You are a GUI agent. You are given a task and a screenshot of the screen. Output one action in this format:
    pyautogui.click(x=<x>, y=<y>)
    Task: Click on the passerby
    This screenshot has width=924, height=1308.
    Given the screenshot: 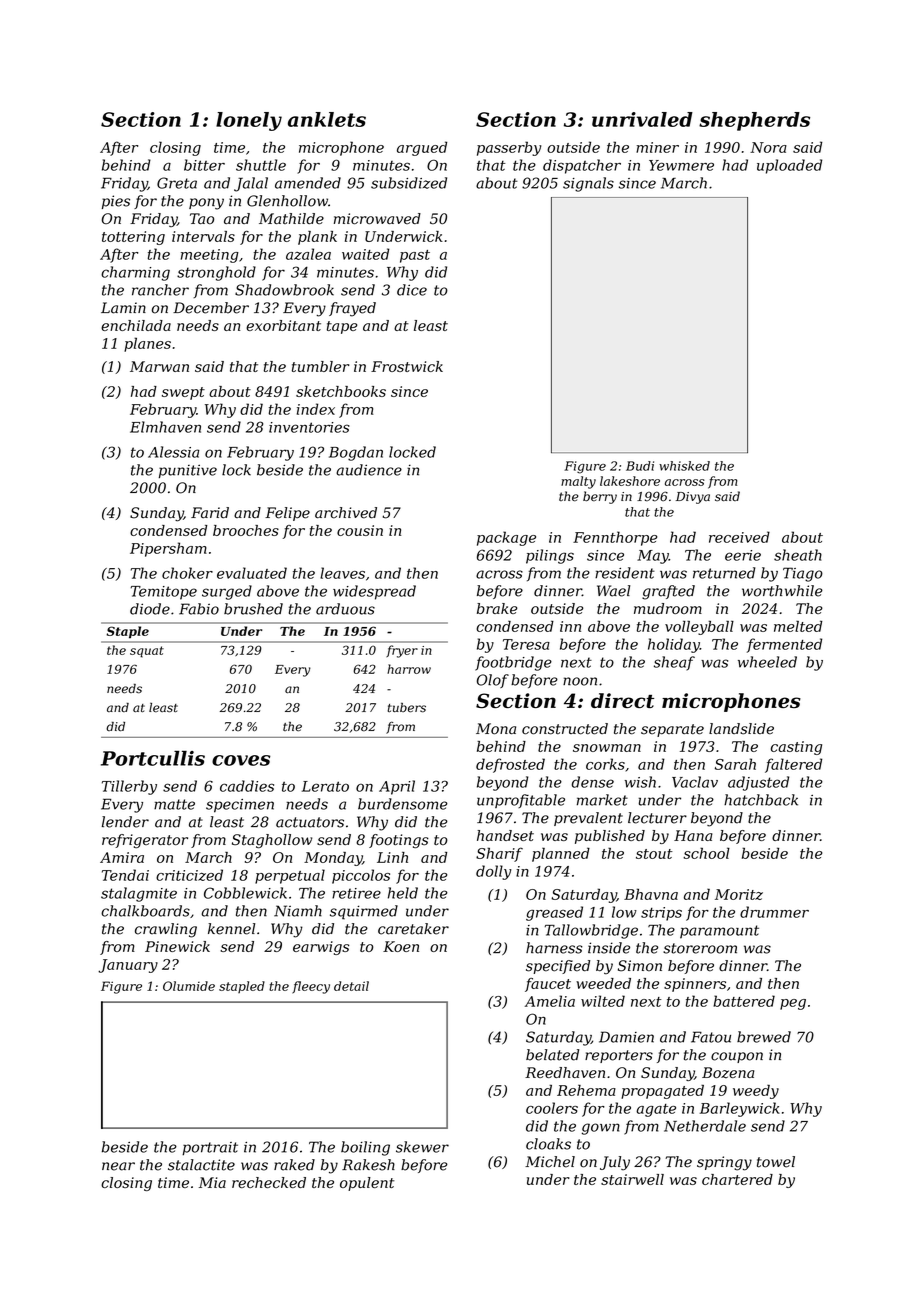 What is the action you would take?
    pyautogui.click(x=509, y=148)
